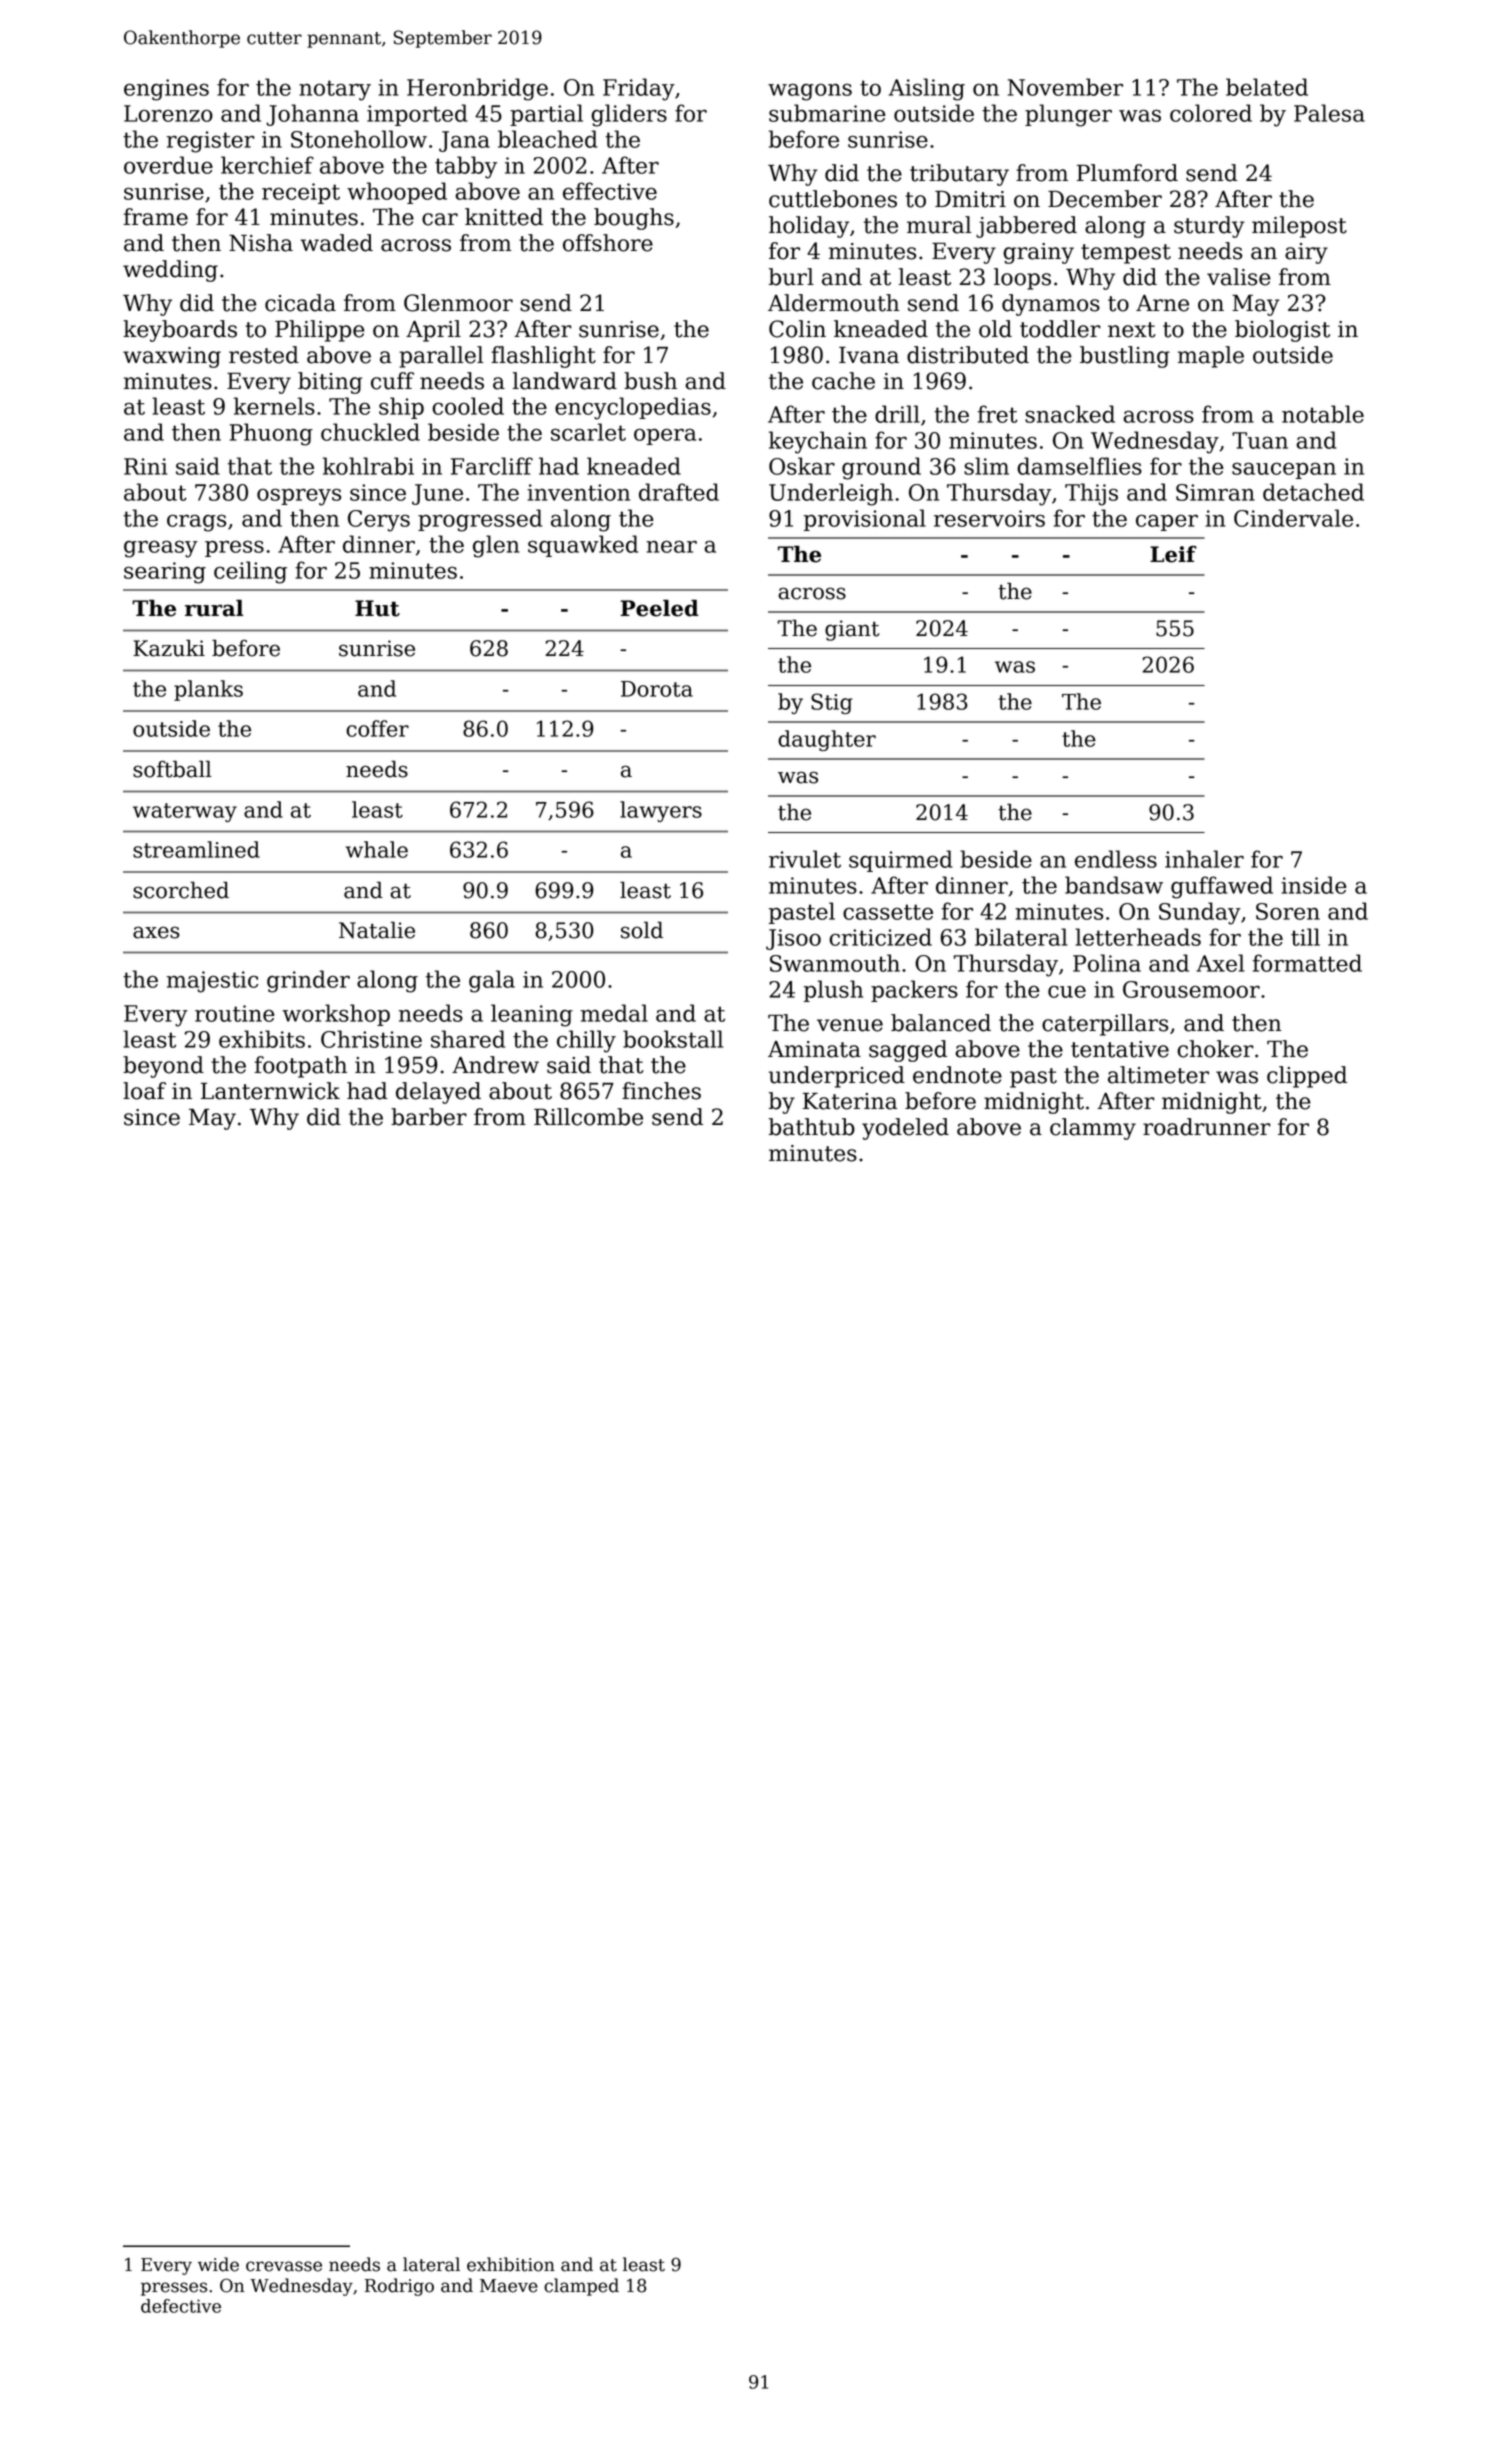 Image resolution: width=1496 pixels, height=2464 pixels. Describe the element at coordinates (284, 2266) in the image. I see `crevasse` at that location.
